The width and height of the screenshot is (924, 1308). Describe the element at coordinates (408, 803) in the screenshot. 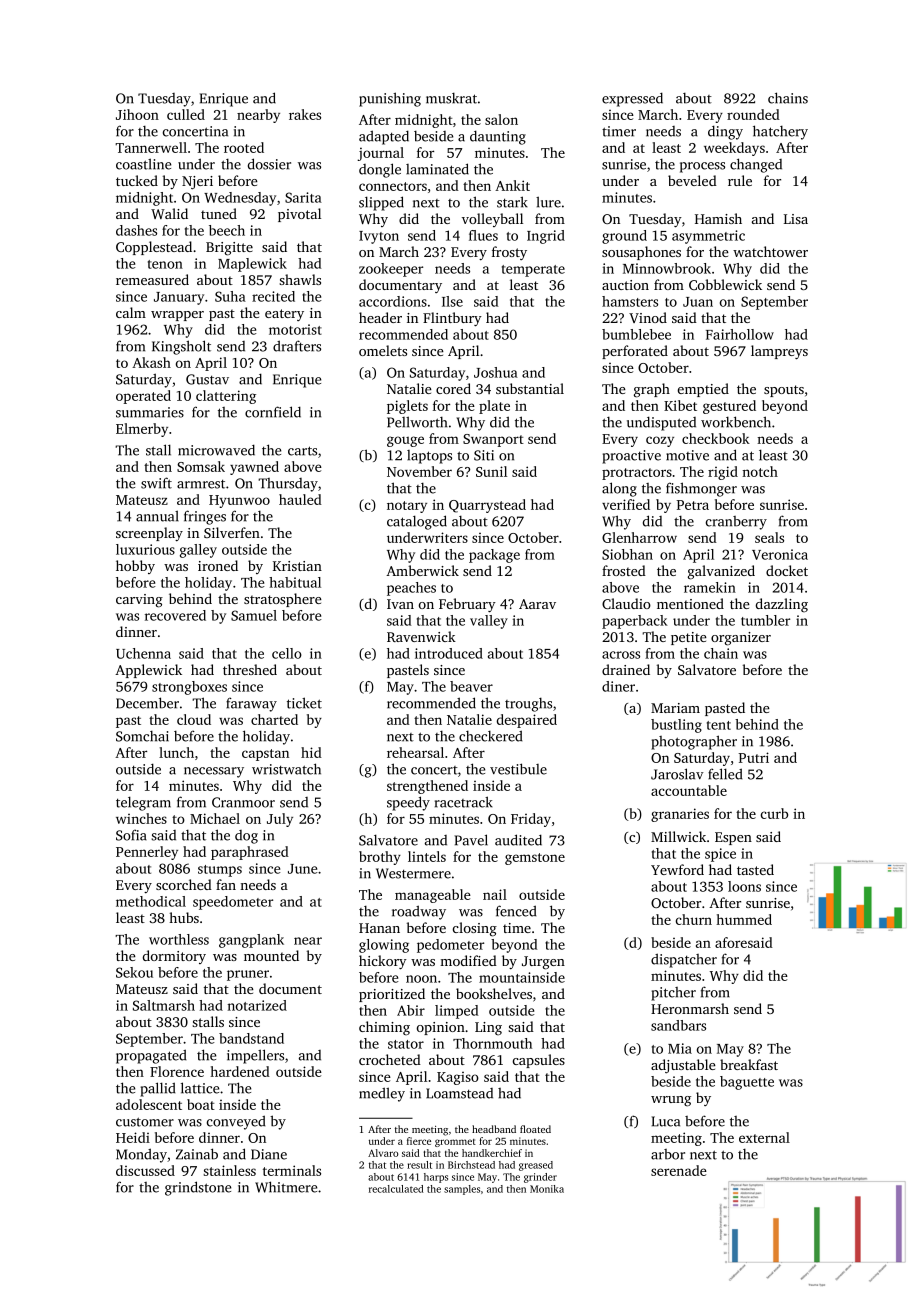

I see `speedy` at that location.
